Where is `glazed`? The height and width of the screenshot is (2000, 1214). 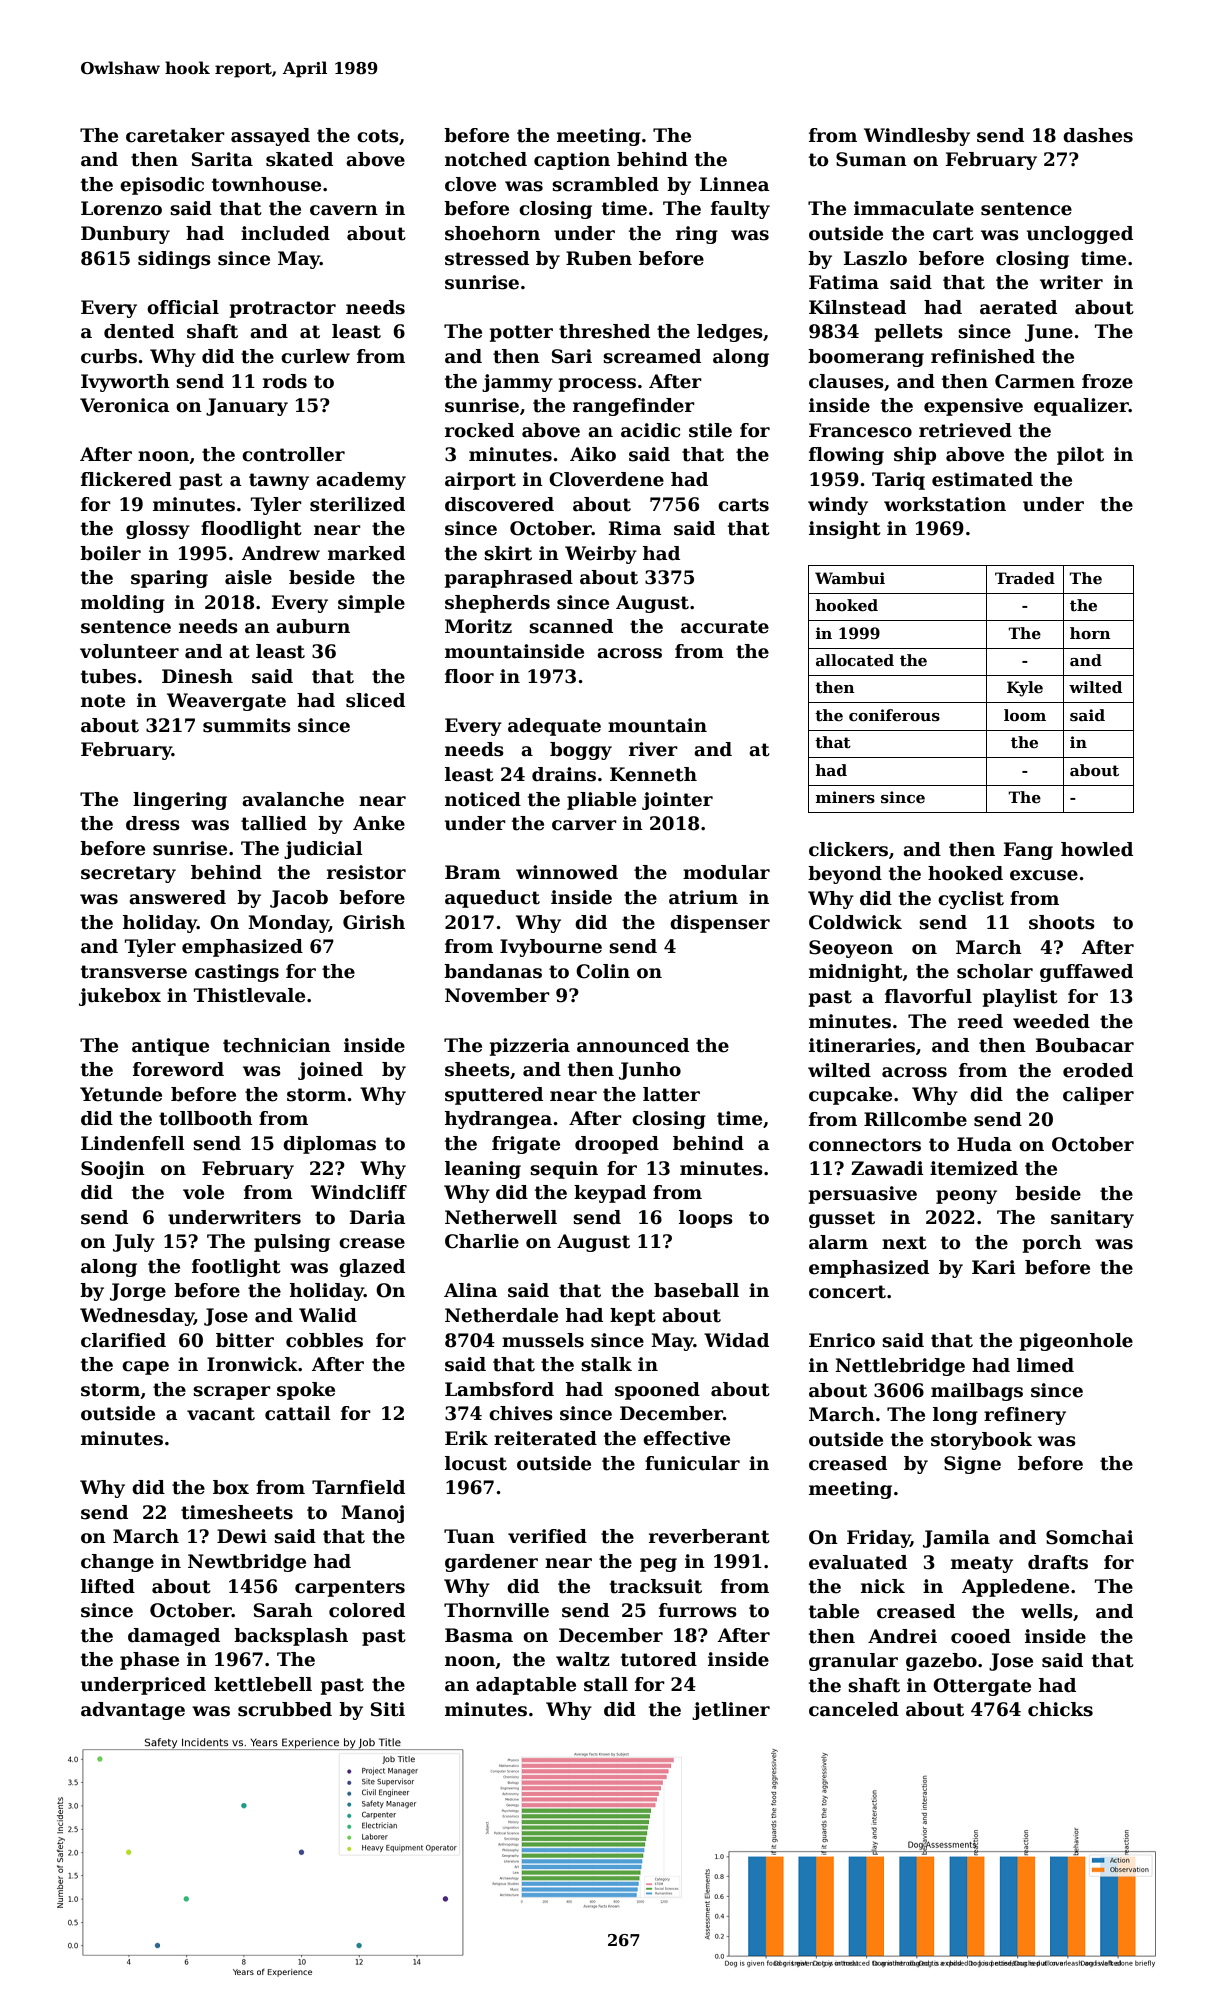
glazed is located at coordinates (372, 1268).
